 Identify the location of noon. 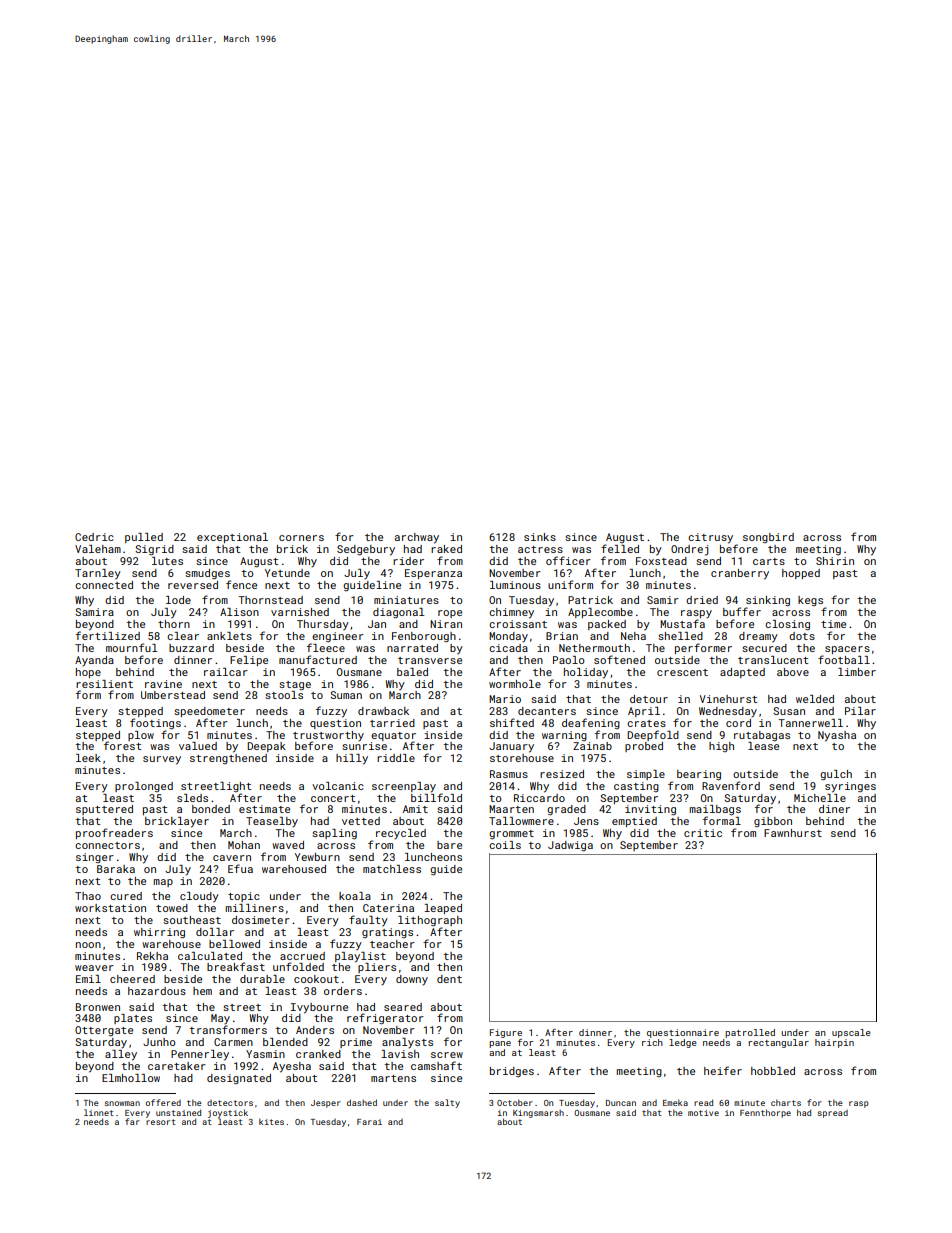
(88, 945).
